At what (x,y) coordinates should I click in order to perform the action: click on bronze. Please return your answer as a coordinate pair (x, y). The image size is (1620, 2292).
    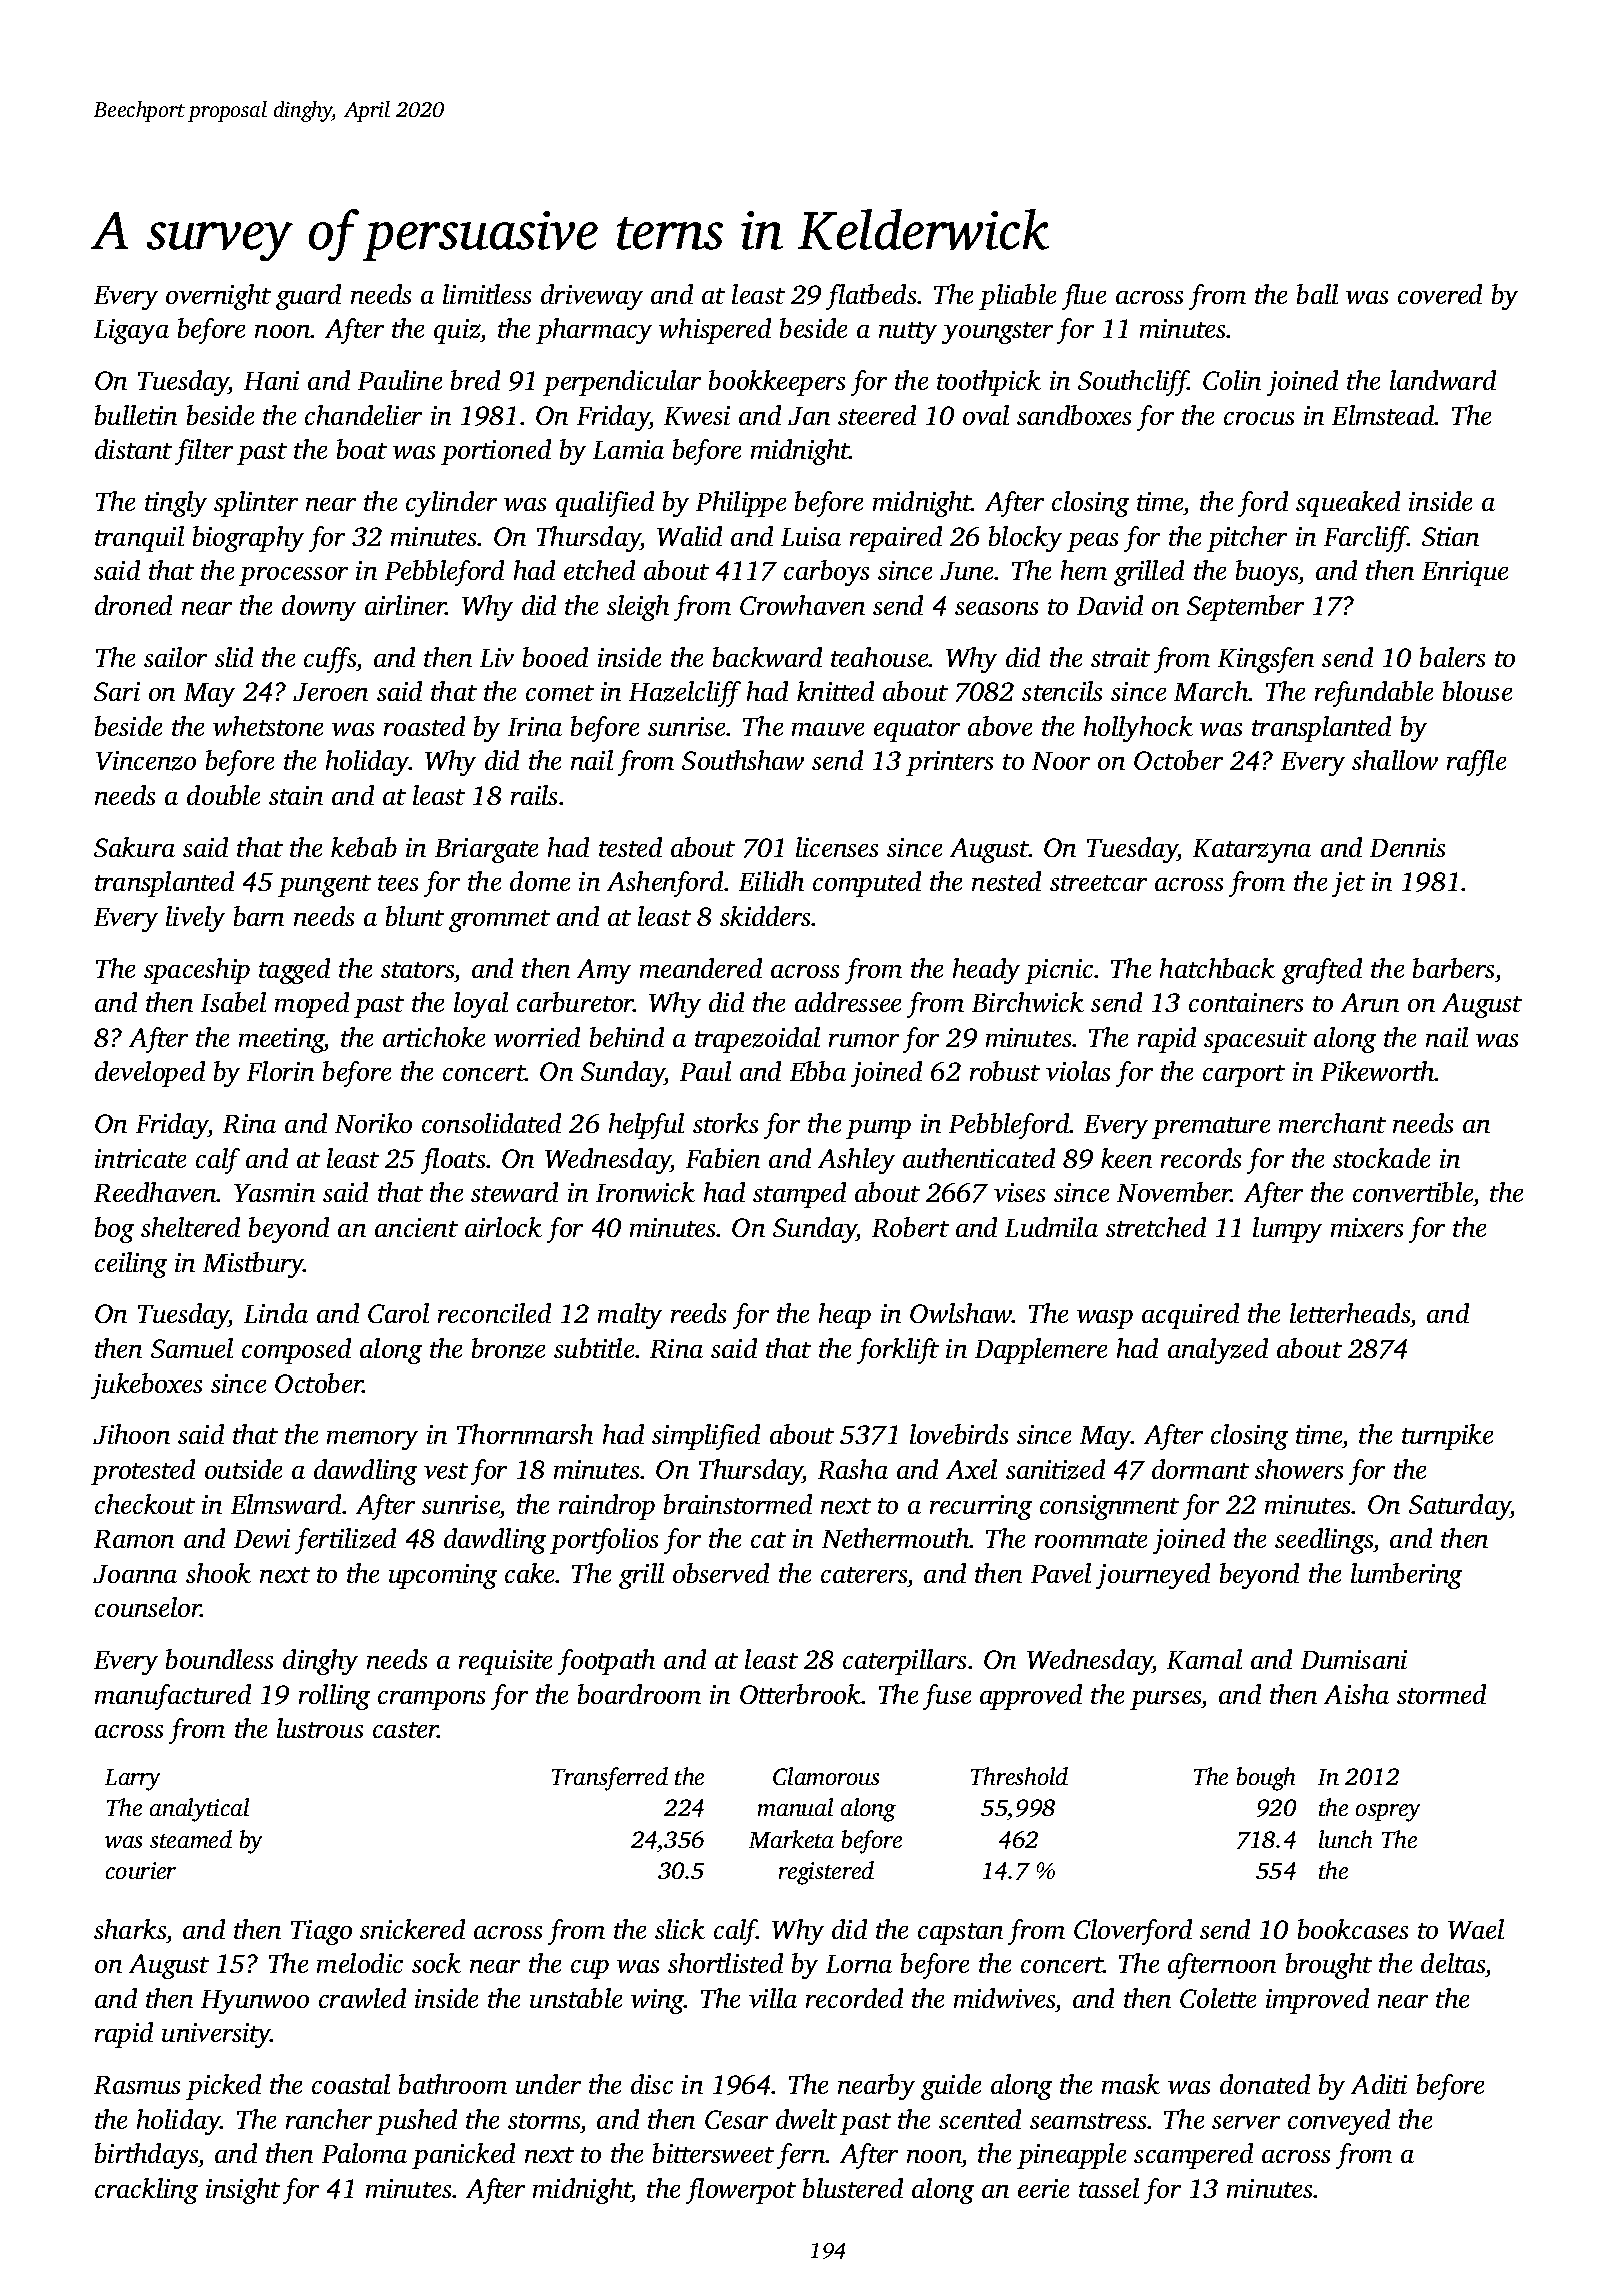
    Looking at the image, I should click on (508, 1348).
